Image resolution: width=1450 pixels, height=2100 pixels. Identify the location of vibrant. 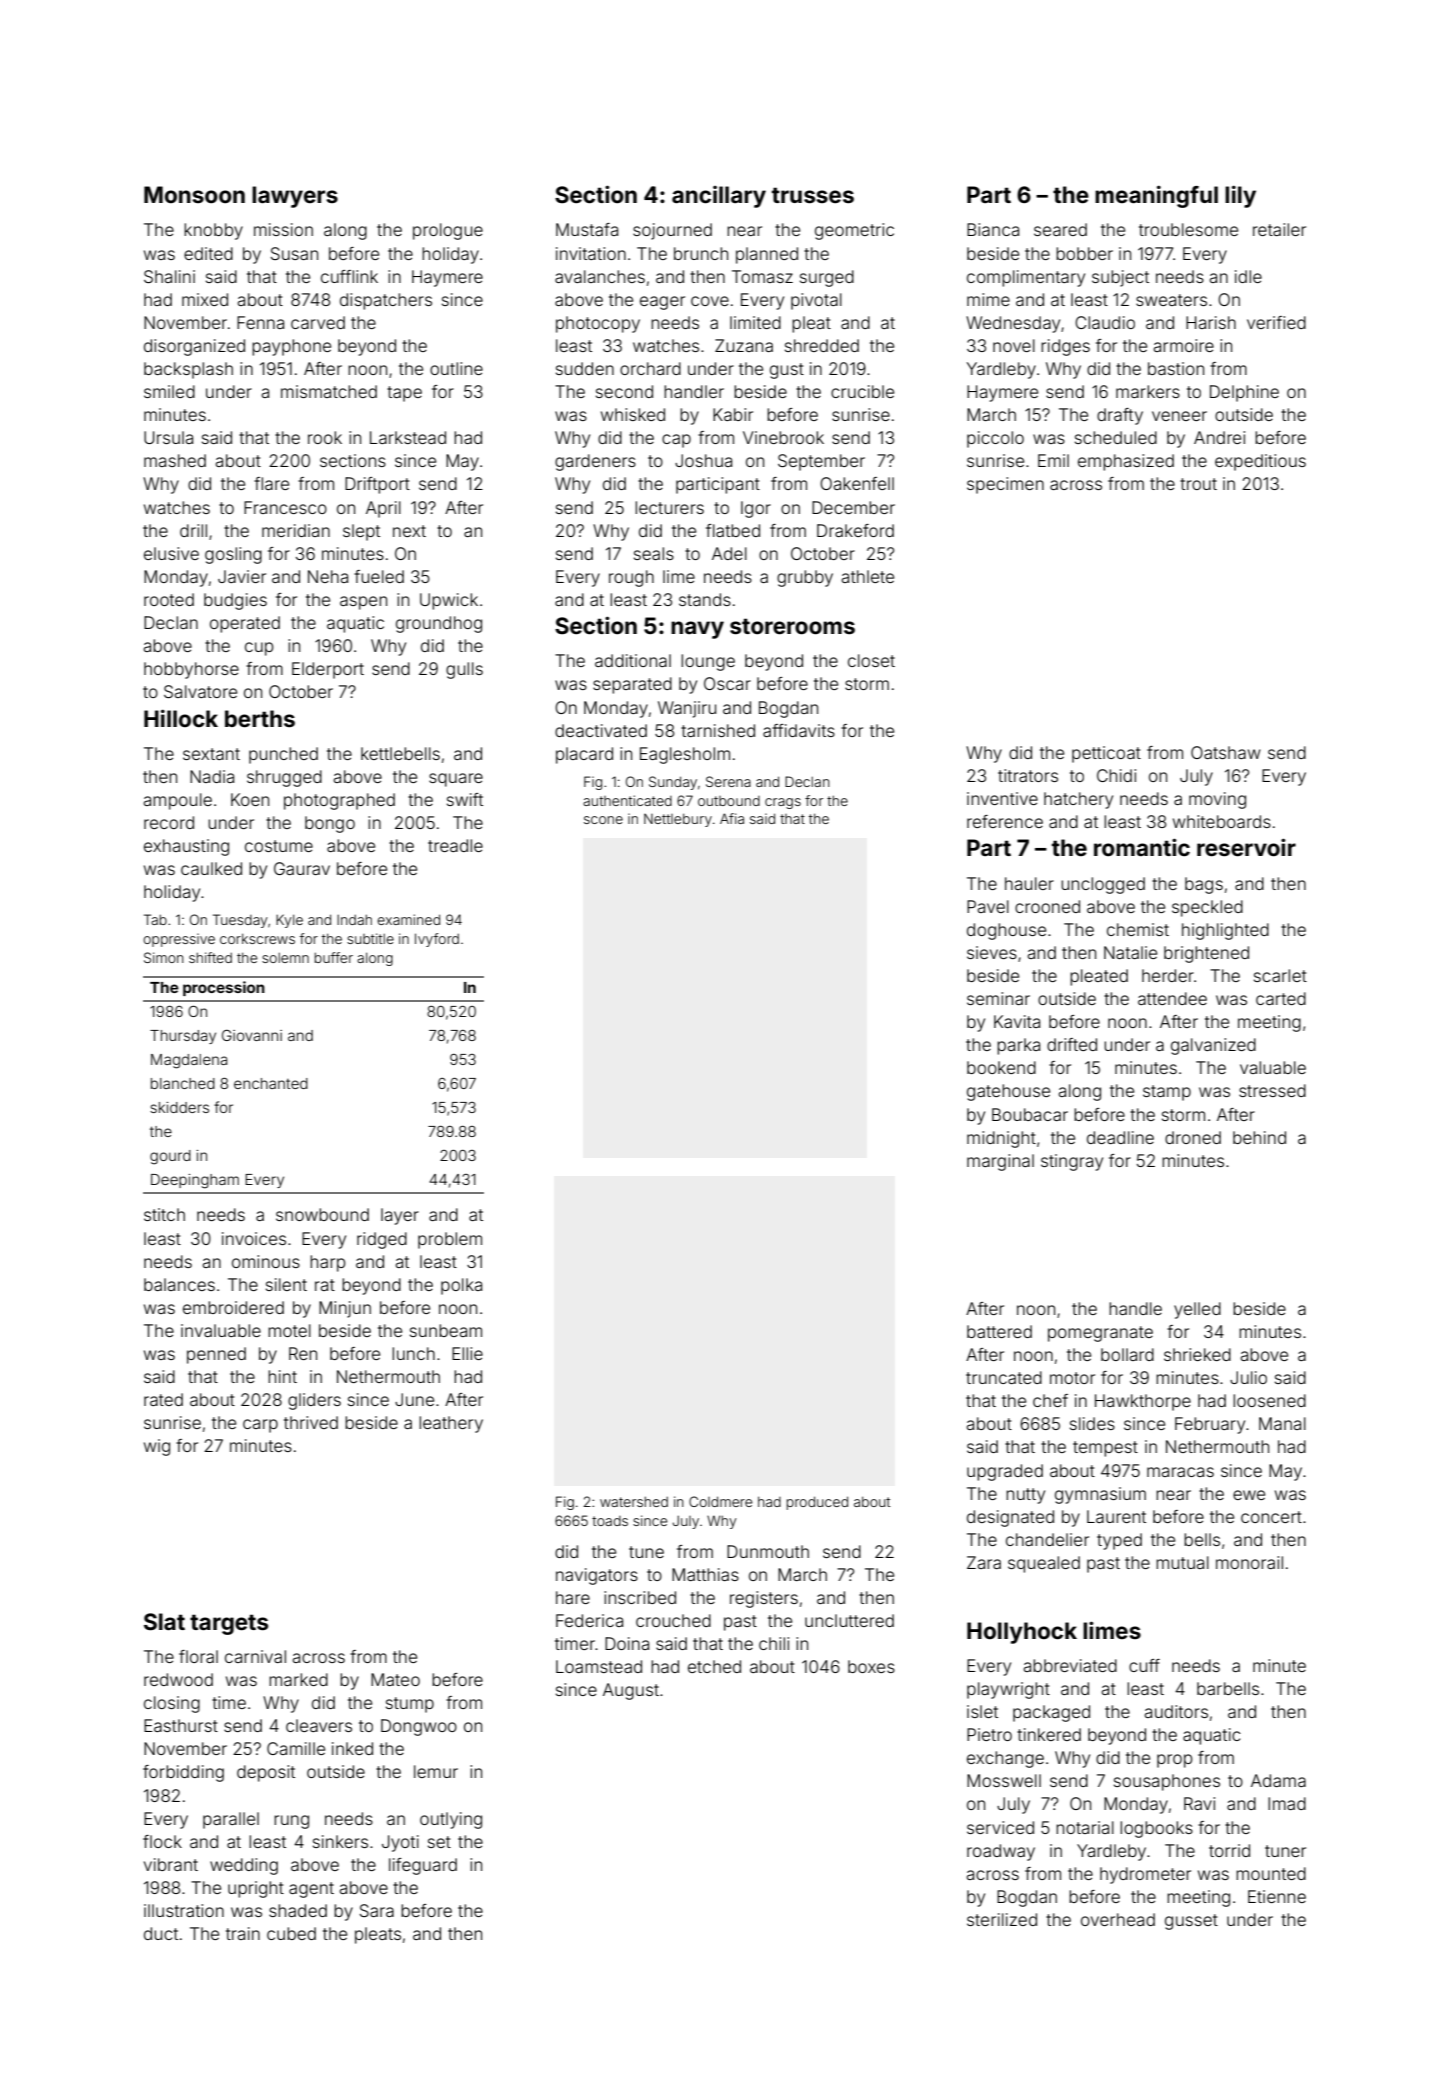
(171, 1864).
